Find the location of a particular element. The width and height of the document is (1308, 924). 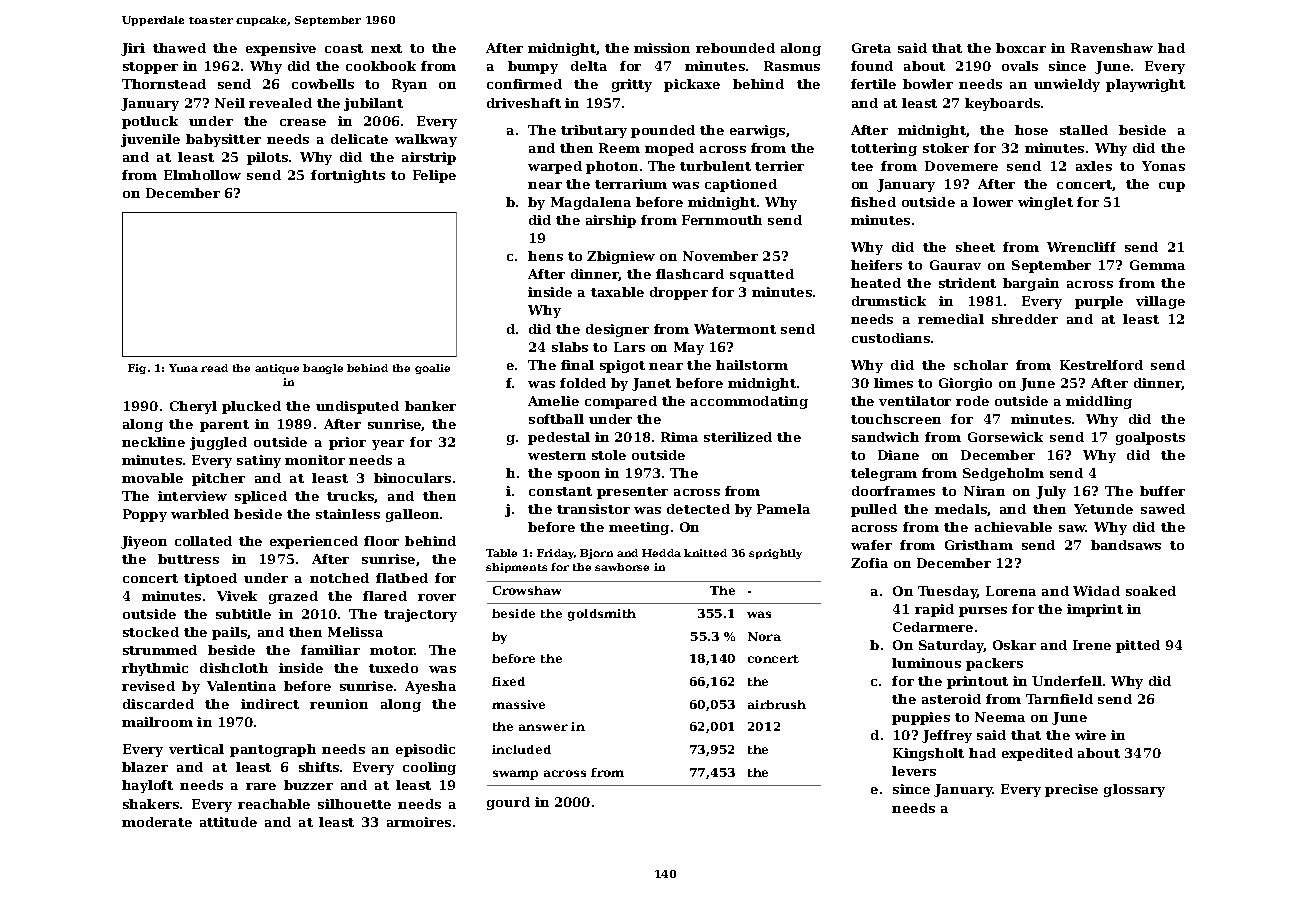

armoires is located at coordinates (419, 822).
